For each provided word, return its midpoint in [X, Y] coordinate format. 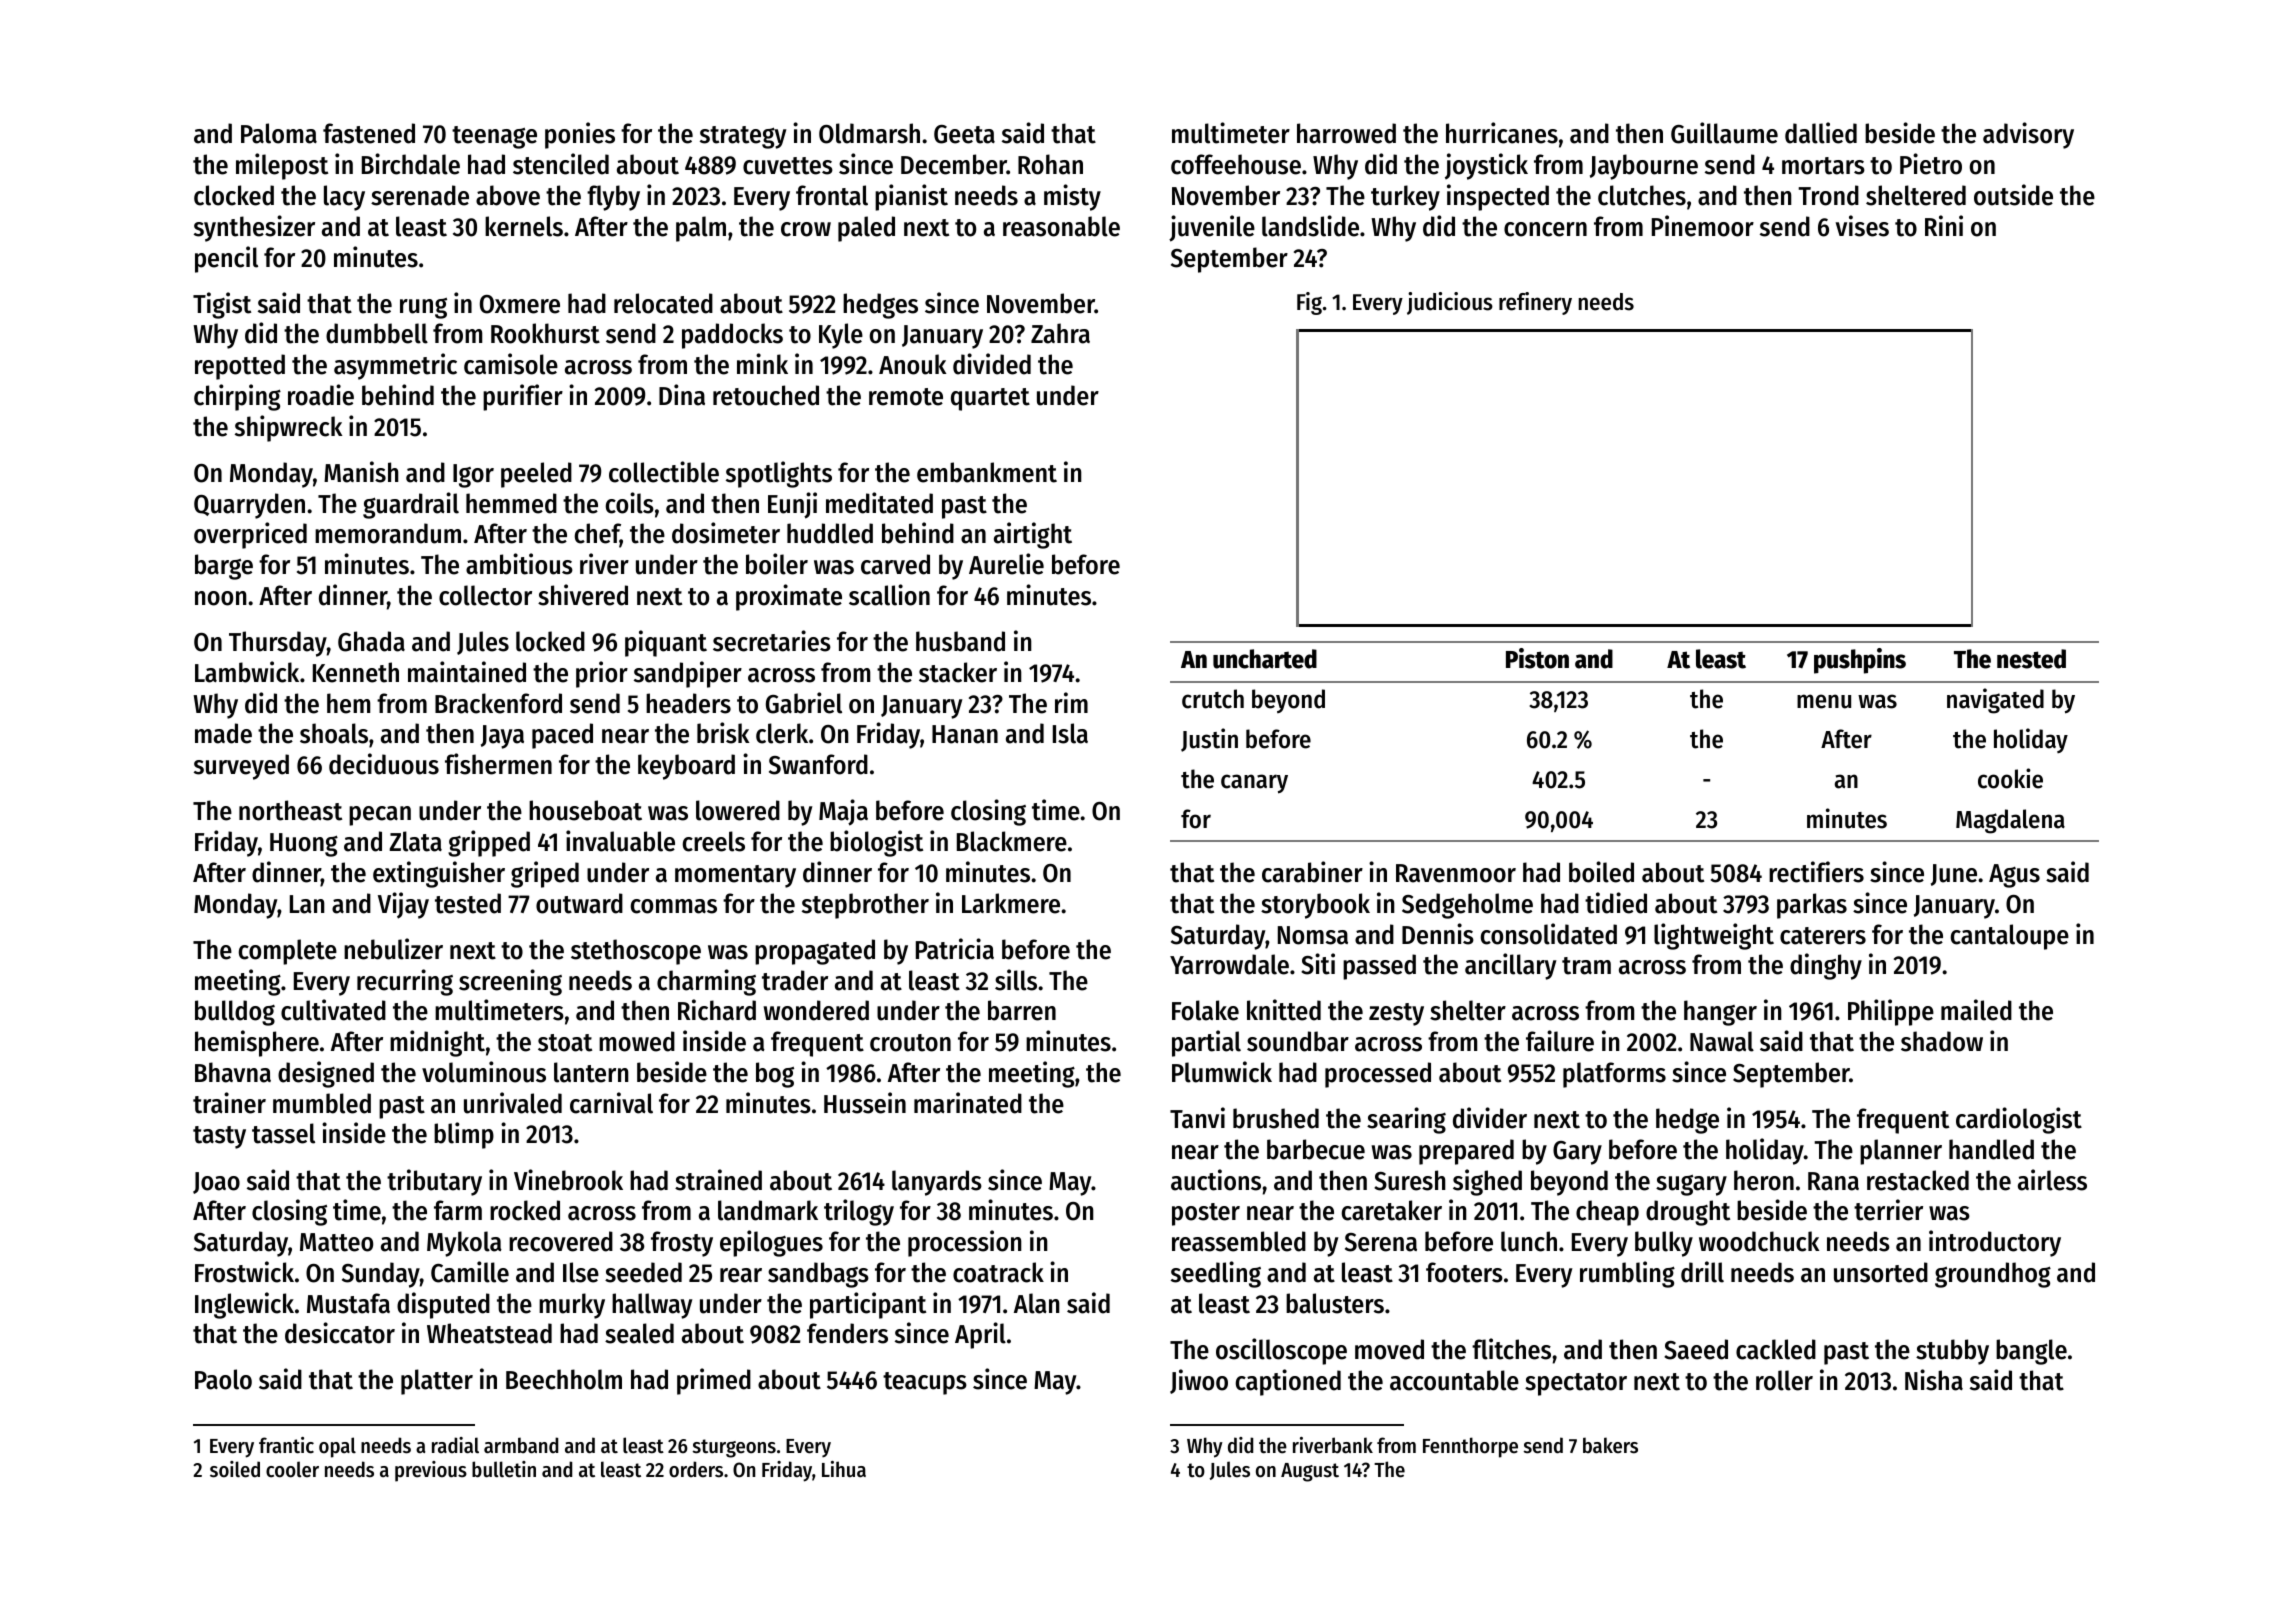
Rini [1944, 225]
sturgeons [734, 1448]
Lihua [844, 1469]
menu [1824, 701]
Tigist [222, 305]
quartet [990, 399]
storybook [1315, 906]
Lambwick [247, 672]
